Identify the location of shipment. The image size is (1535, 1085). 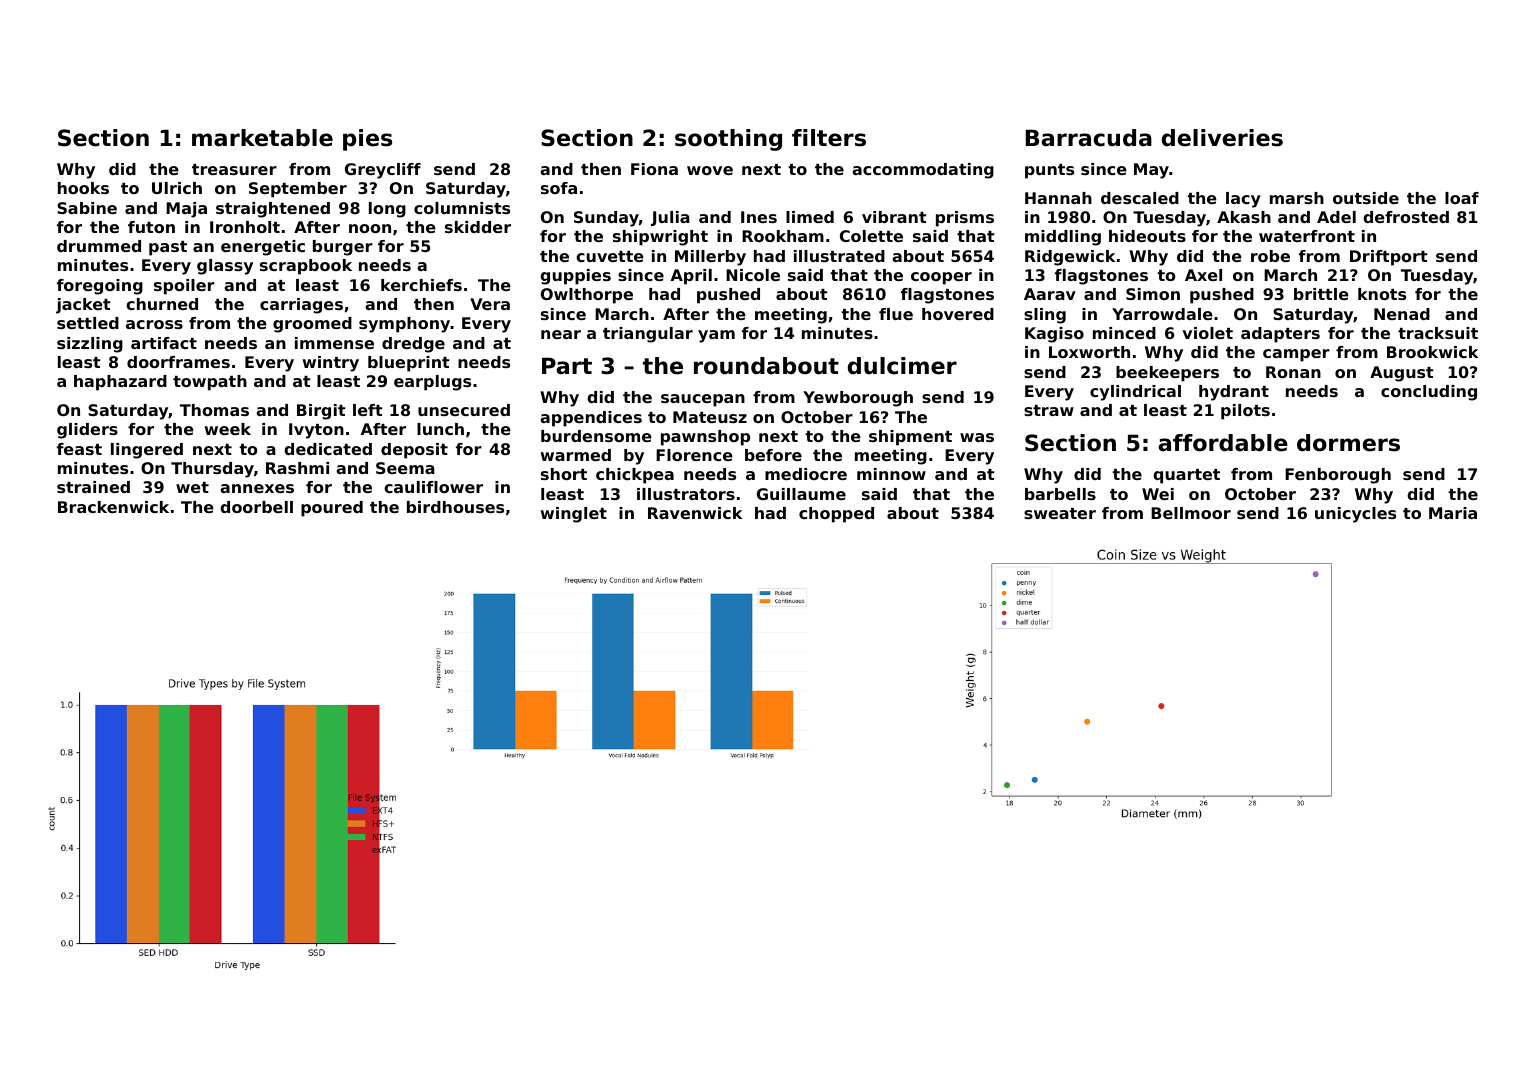
(910, 438).
